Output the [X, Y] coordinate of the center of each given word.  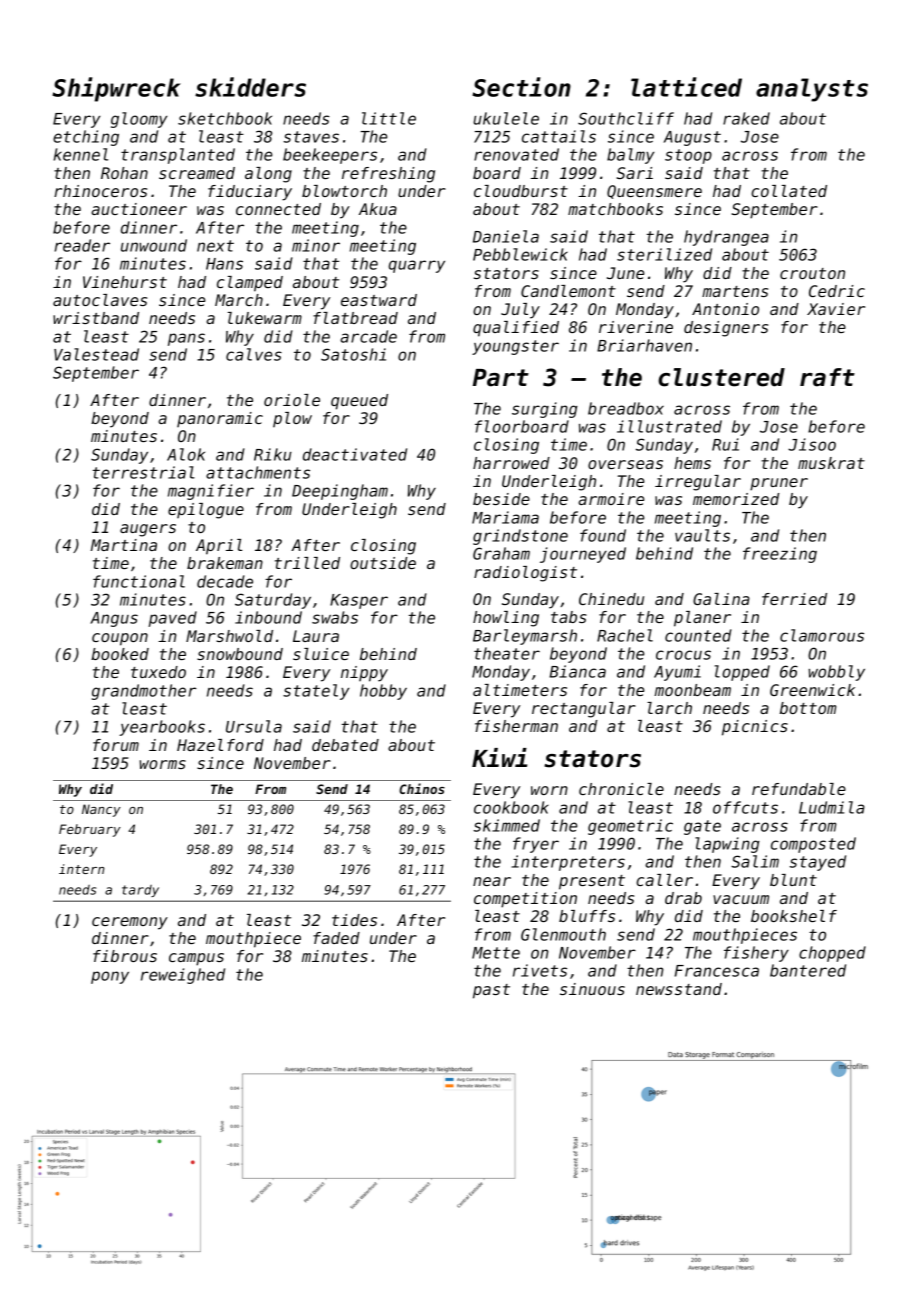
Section [521, 87]
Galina [721, 599]
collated [789, 191]
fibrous [125, 956]
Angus [114, 619]
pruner [779, 484]
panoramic [220, 419]
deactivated [355, 454]
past [491, 991]
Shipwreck [116, 89]
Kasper [359, 601]
